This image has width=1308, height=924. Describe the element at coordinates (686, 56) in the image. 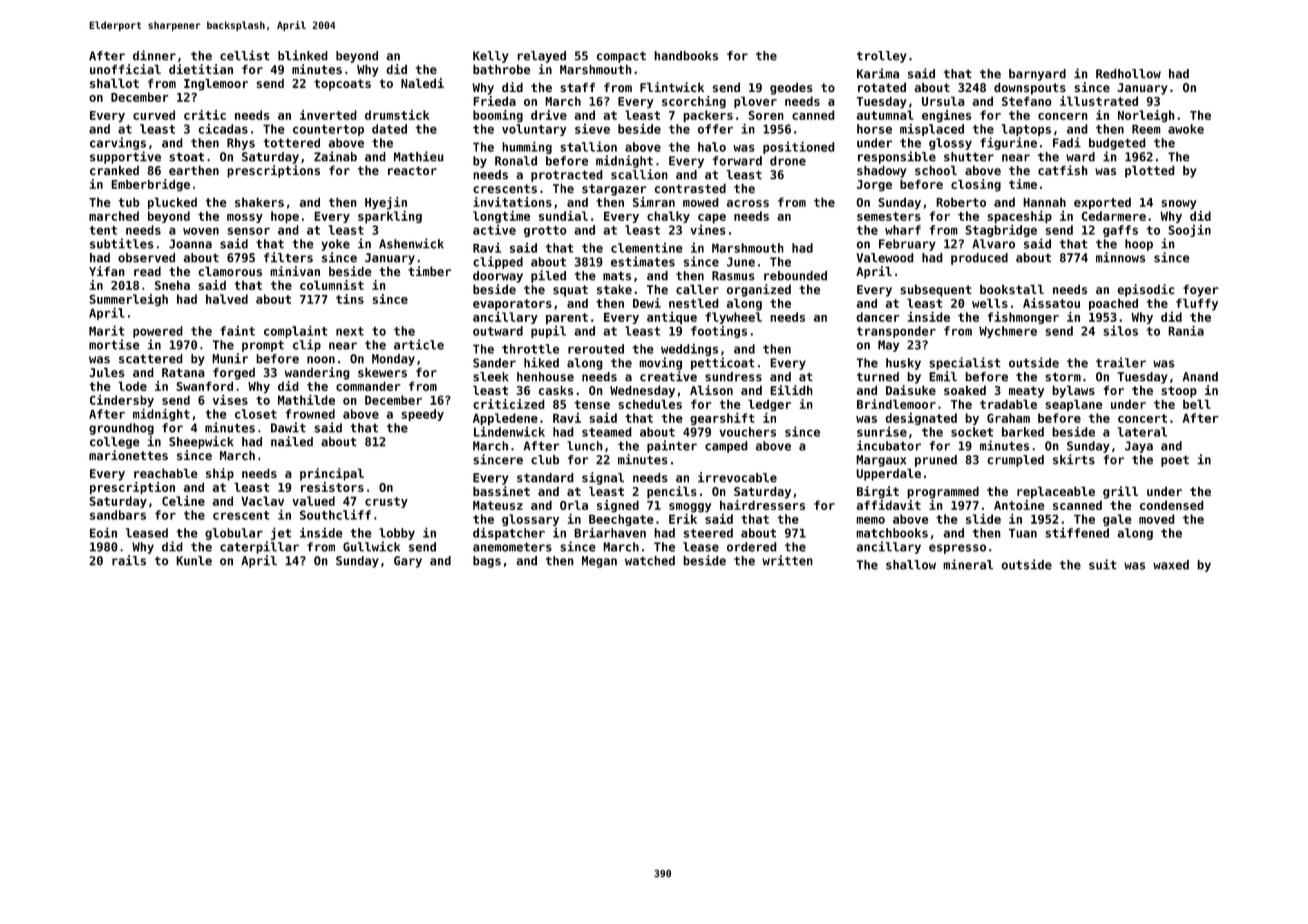

I see `handbooks` at that location.
